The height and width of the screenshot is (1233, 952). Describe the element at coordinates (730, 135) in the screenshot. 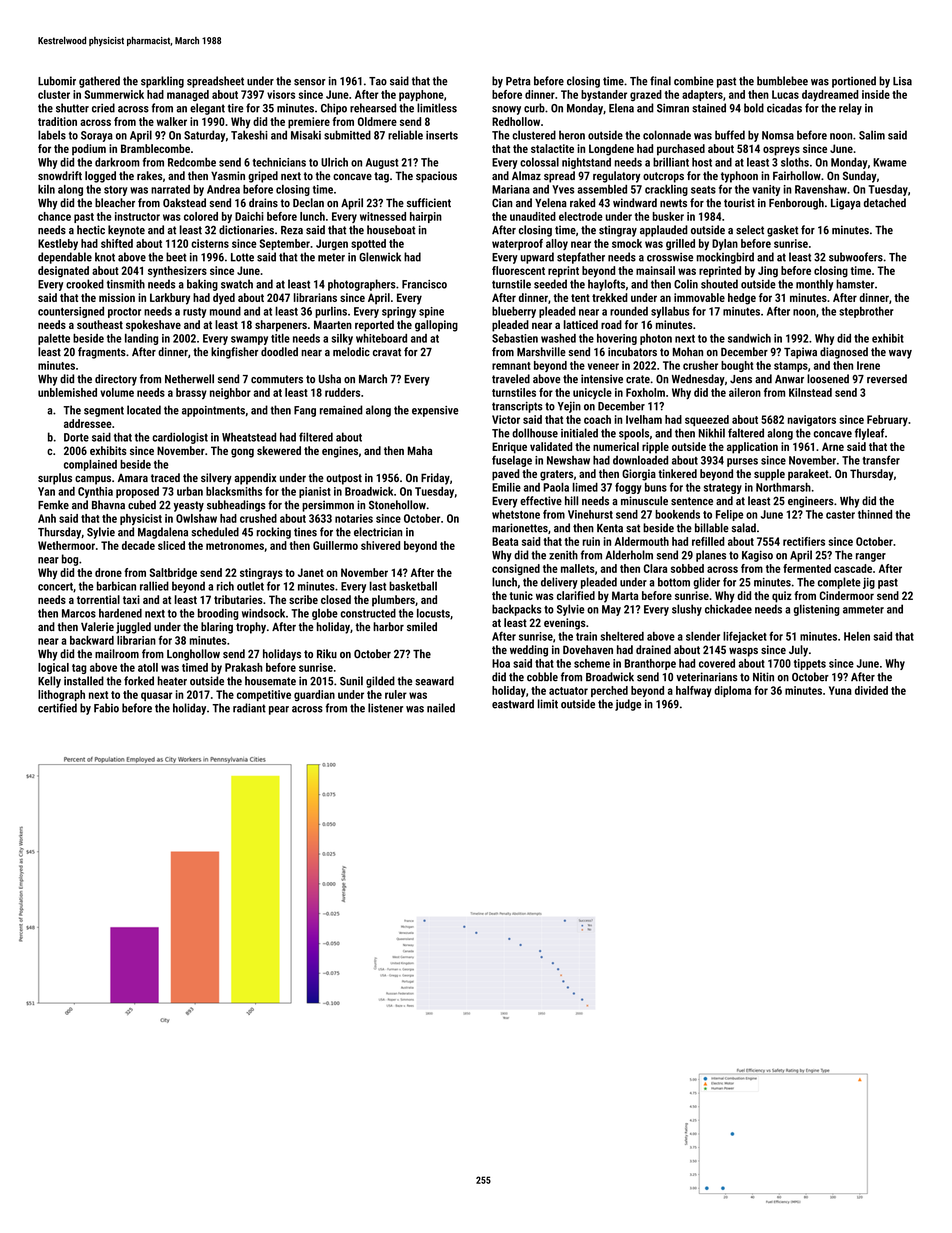

I see `buffed` at that location.
